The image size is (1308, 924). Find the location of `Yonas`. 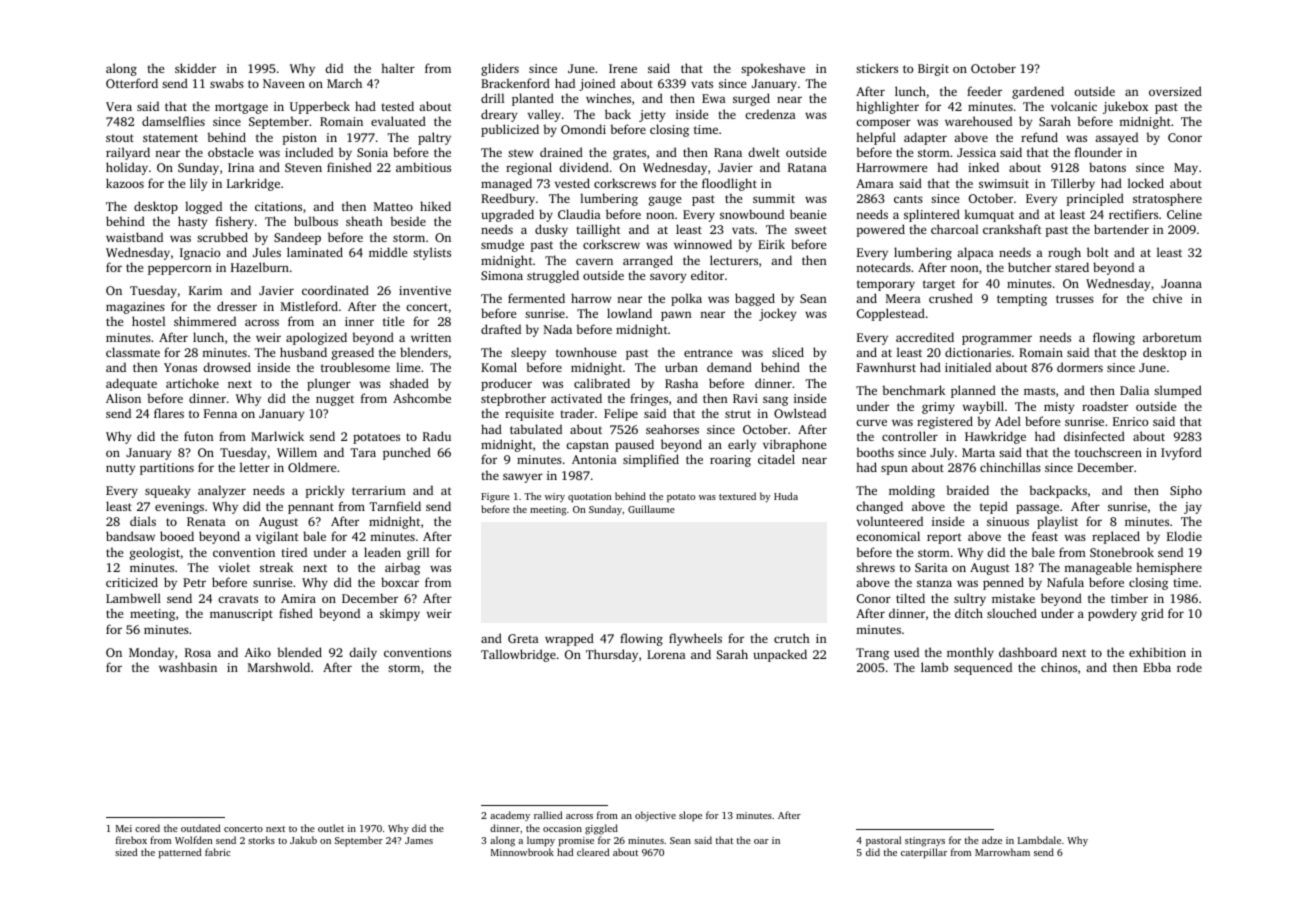

Yonas is located at coordinates (180, 367).
